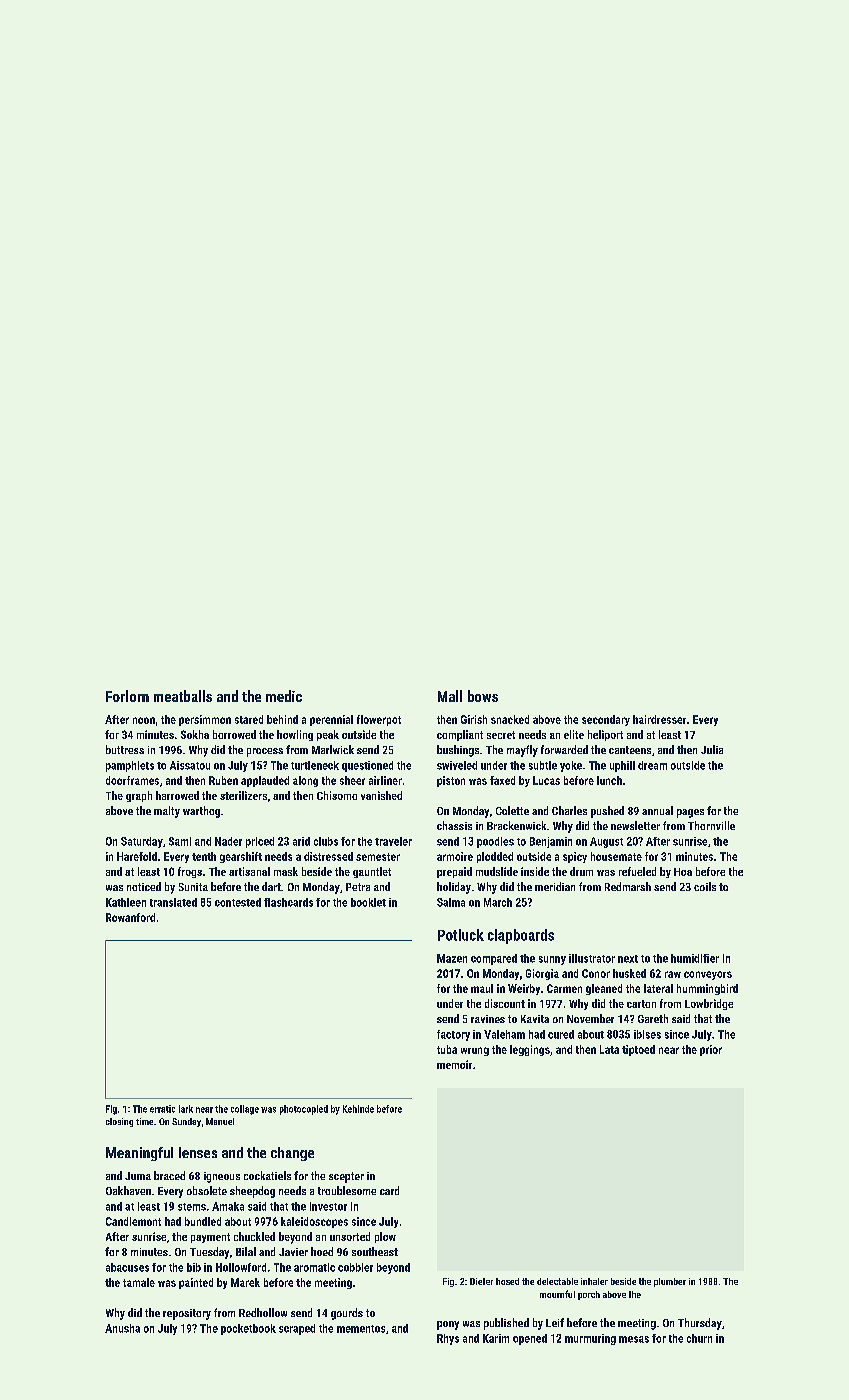  I want to click on Kehinde, so click(358, 1109).
